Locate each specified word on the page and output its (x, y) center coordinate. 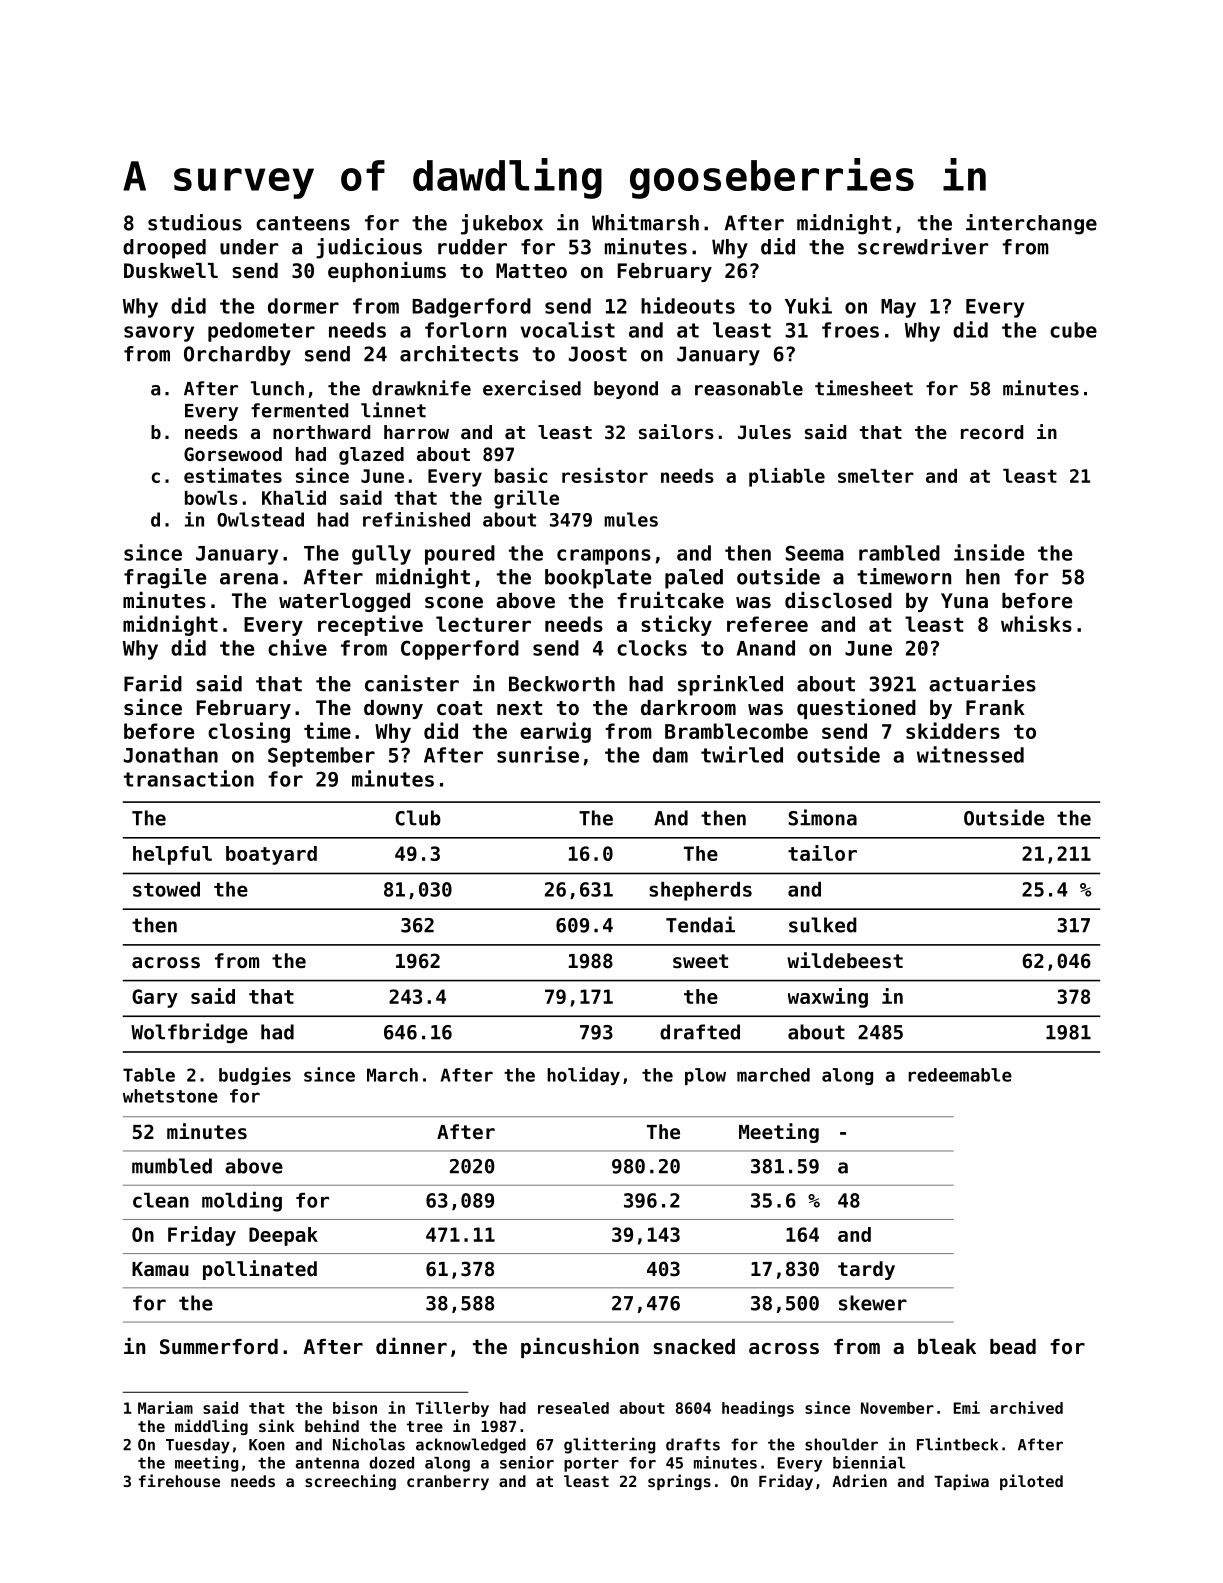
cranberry (448, 1482)
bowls (211, 498)
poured (460, 555)
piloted (1031, 1482)
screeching (350, 1482)
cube (1073, 330)
